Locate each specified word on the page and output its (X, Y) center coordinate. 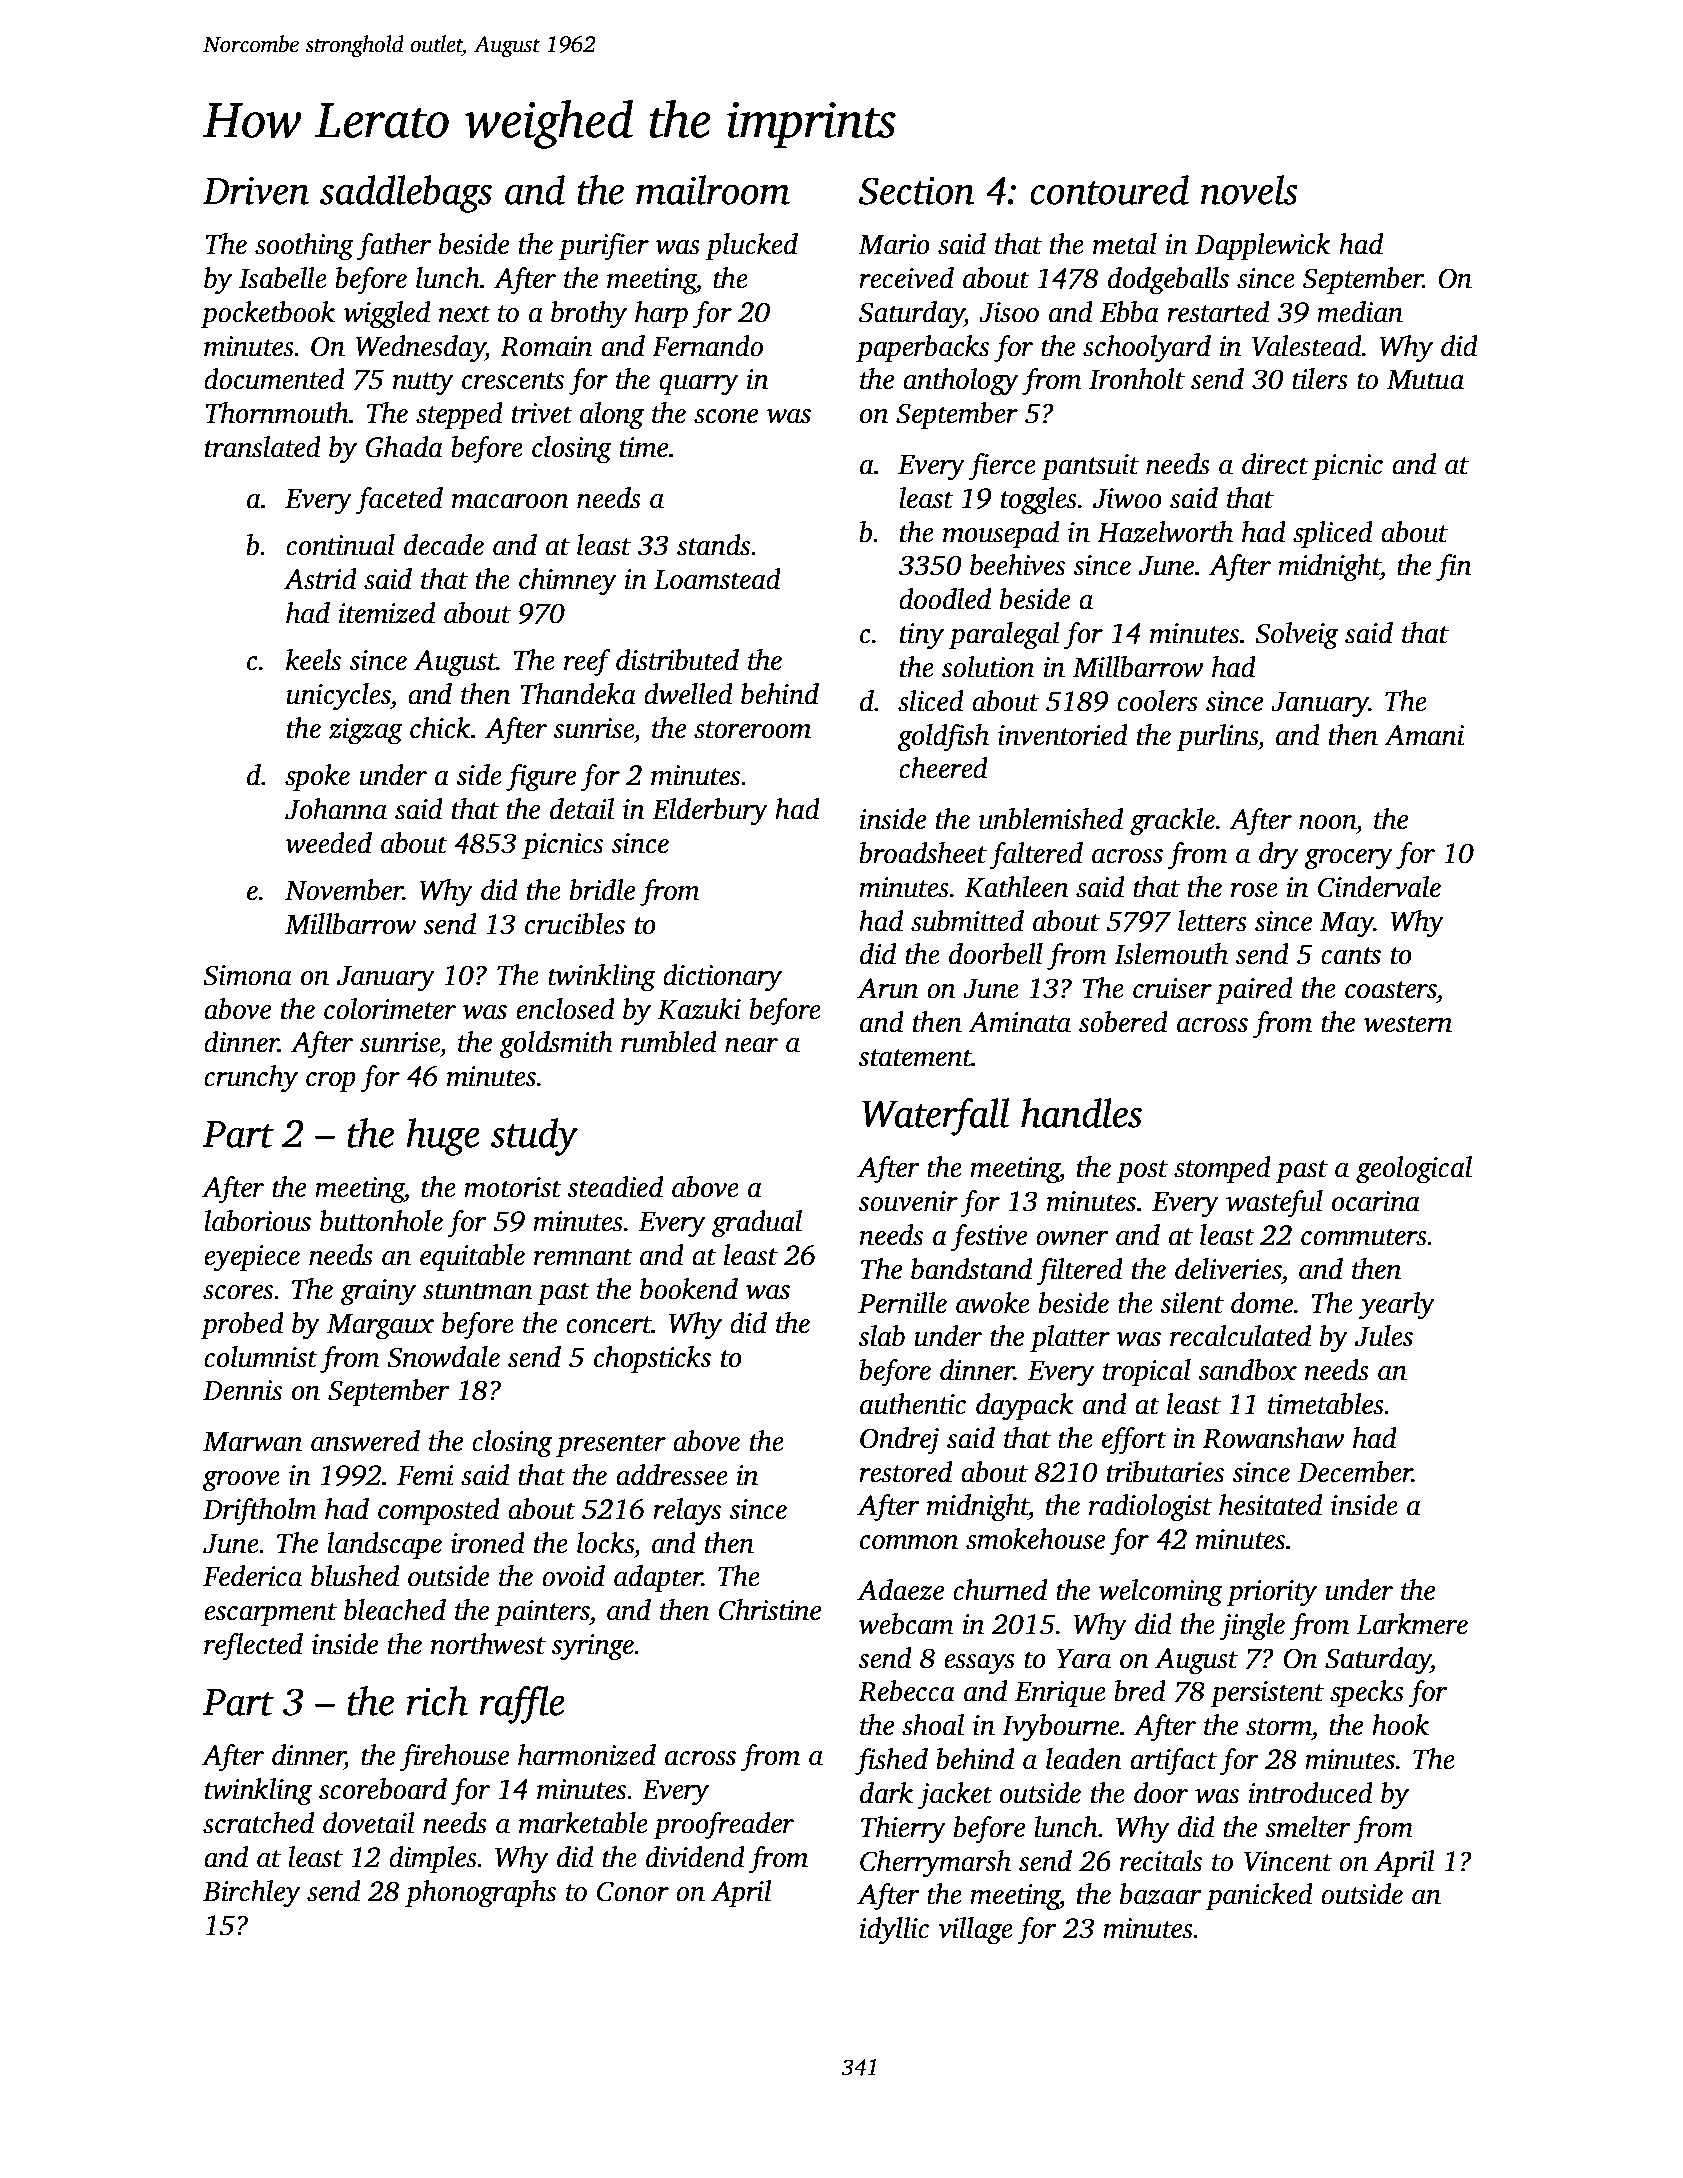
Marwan (252, 1442)
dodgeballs (1168, 281)
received (906, 278)
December (1355, 1472)
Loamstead (717, 579)
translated (263, 447)
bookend (689, 1289)
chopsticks (652, 1359)
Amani (1424, 735)
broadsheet (923, 853)
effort (1134, 1441)
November (344, 890)
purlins (1217, 737)
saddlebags (406, 194)
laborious (257, 1221)
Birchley (252, 1894)
